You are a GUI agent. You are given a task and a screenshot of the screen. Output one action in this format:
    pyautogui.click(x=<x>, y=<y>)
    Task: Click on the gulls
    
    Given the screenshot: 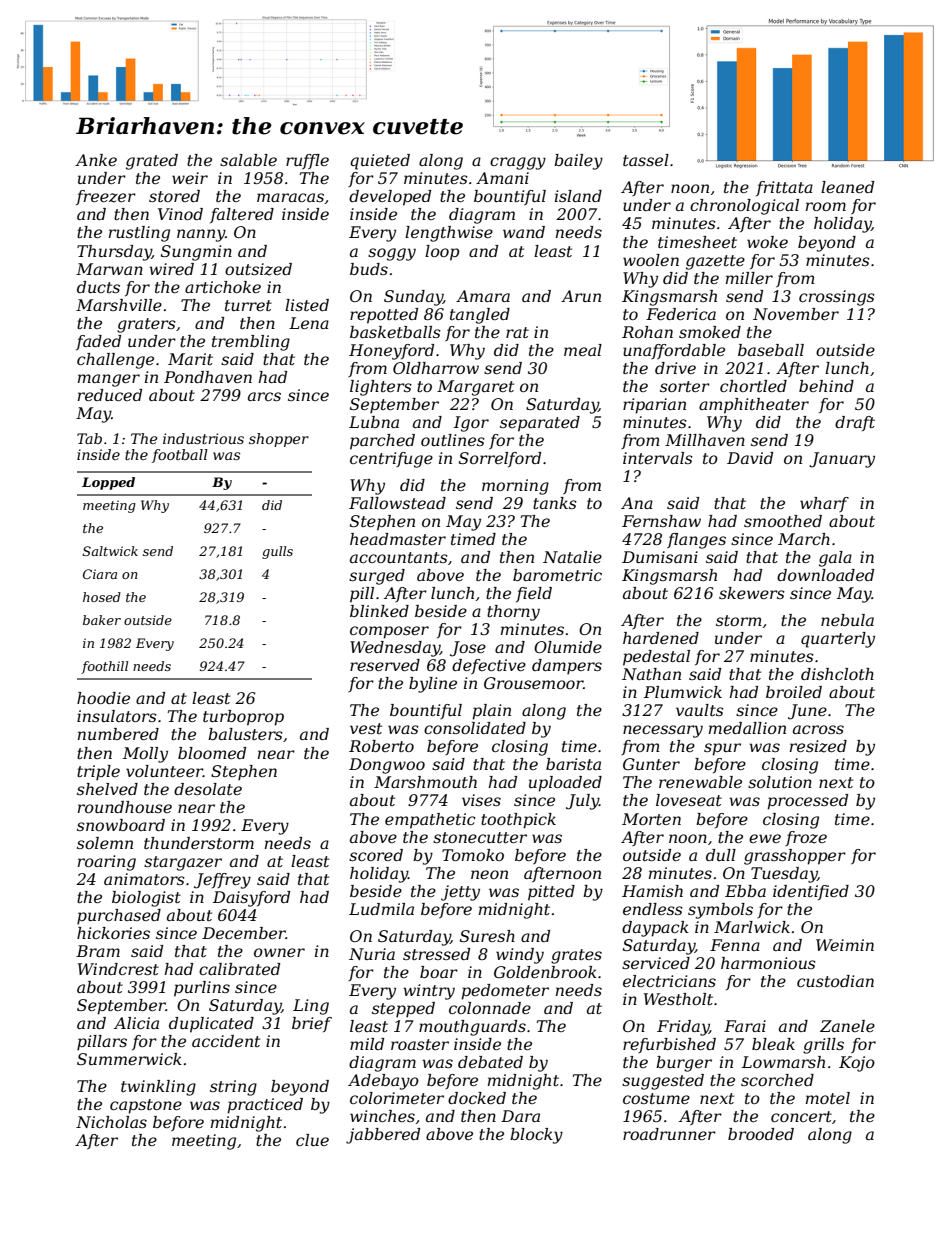 What is the action you would take?
    pyautogui.click(x=277, y=552)
